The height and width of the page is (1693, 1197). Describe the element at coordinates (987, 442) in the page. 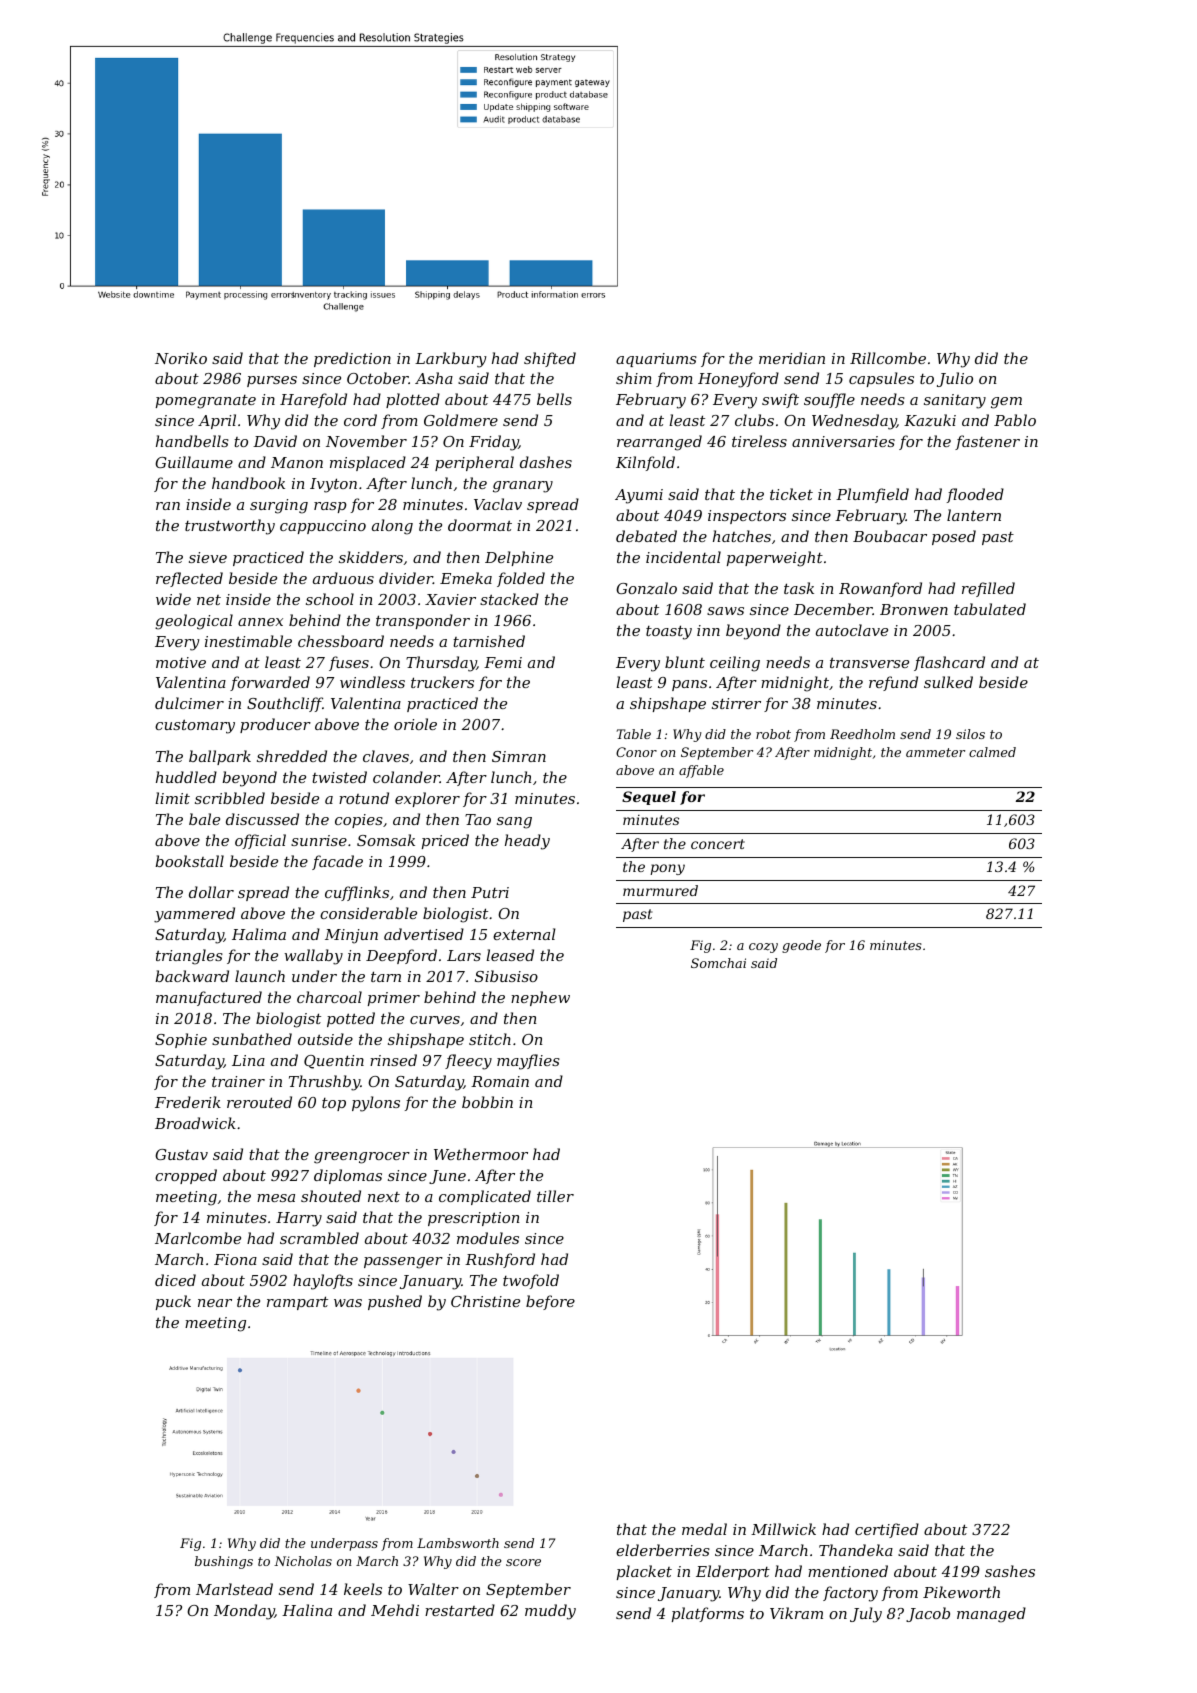

I see `fastener` at that location.
